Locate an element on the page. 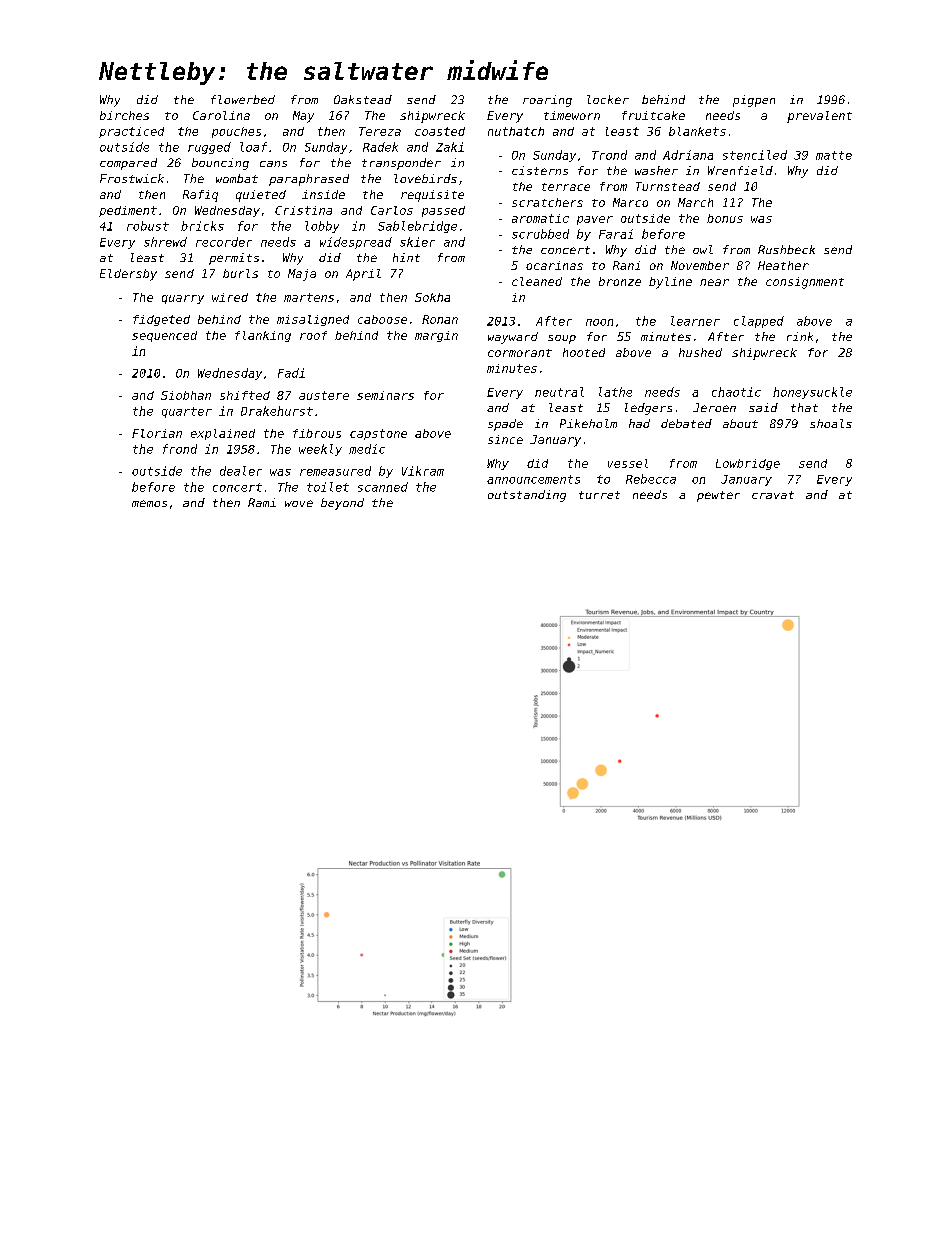 Image resolution: width=952 pixels, height=1233 pixels. hooted is located at coordinates (584, 352).
